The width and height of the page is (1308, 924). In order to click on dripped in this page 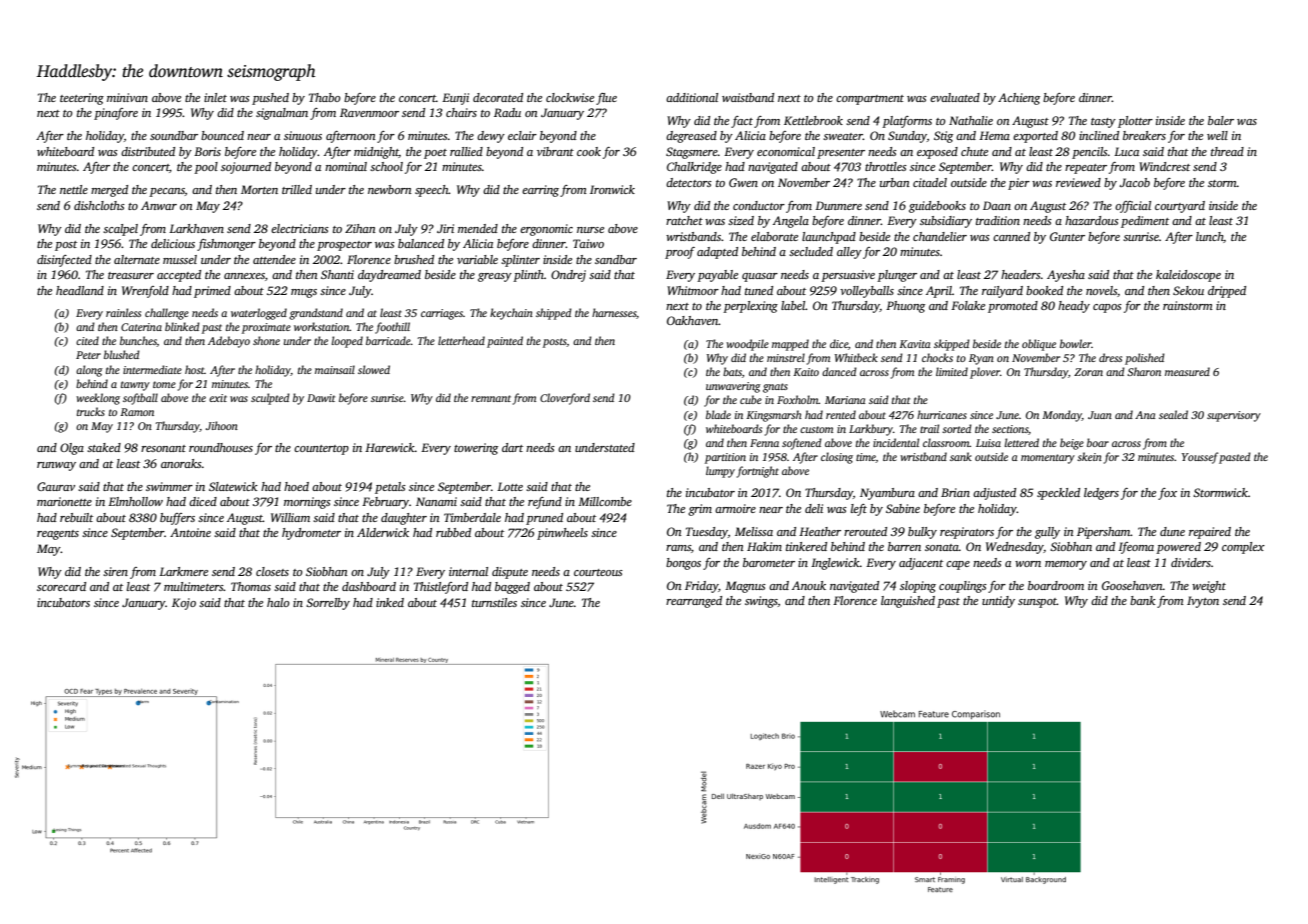, I will do `click(1227, 292)`.
